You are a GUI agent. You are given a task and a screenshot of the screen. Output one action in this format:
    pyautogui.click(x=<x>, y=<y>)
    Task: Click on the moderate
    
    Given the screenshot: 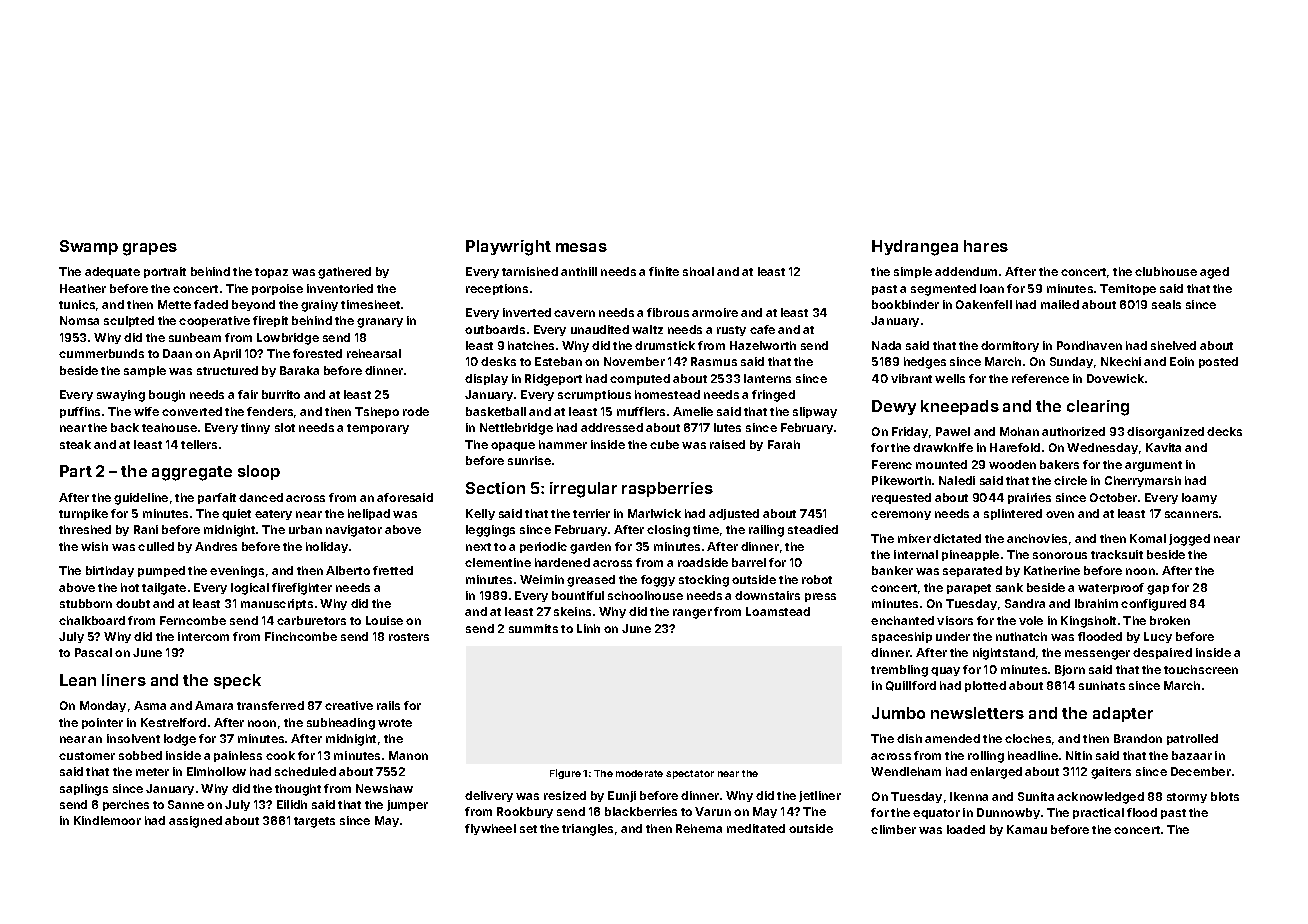 What is the action you would take?
    pyautogui.click(x=639, y=773)
